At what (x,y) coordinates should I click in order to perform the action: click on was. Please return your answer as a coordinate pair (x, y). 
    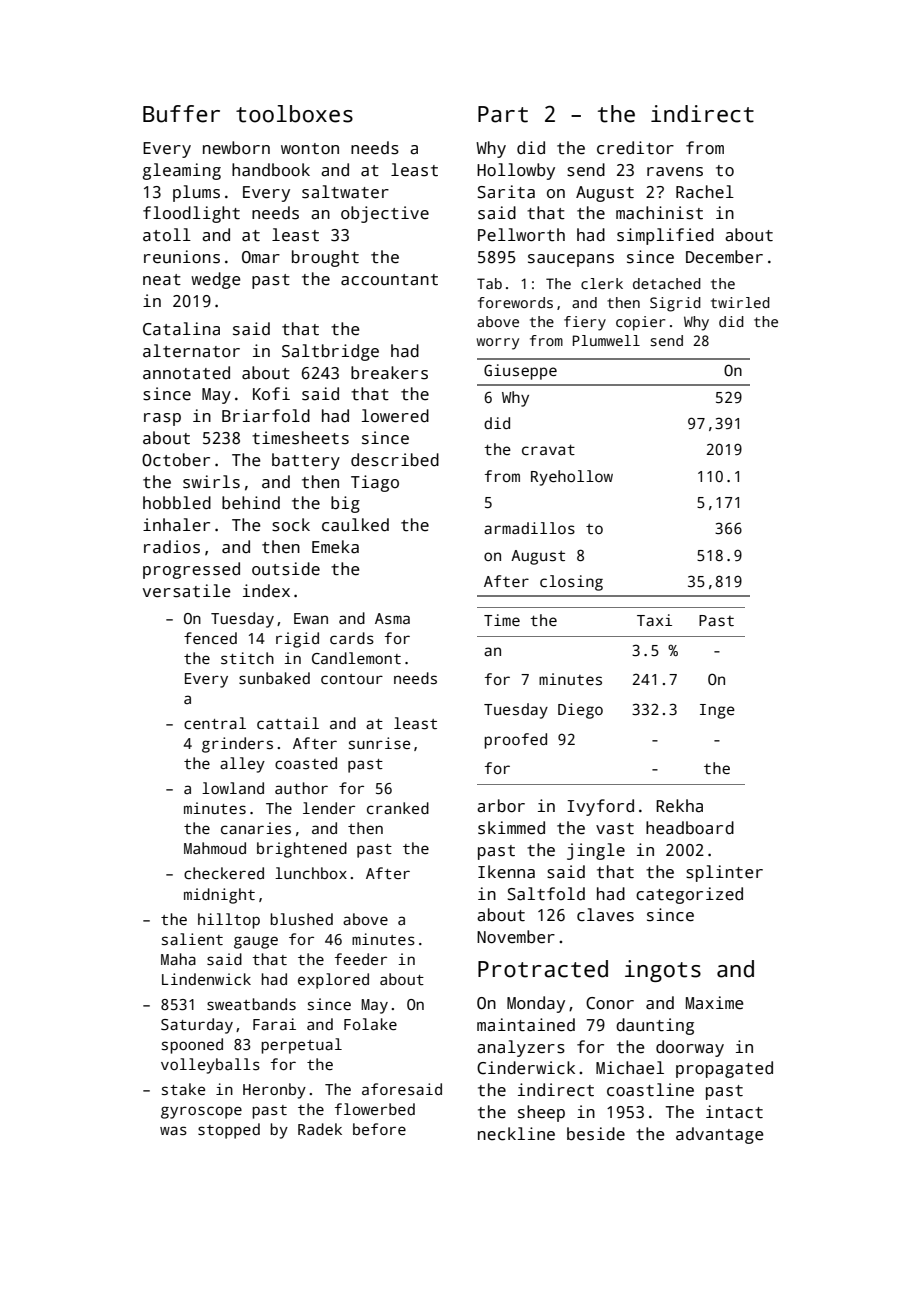
    Looking at the image, I should click on (173, 1130).
